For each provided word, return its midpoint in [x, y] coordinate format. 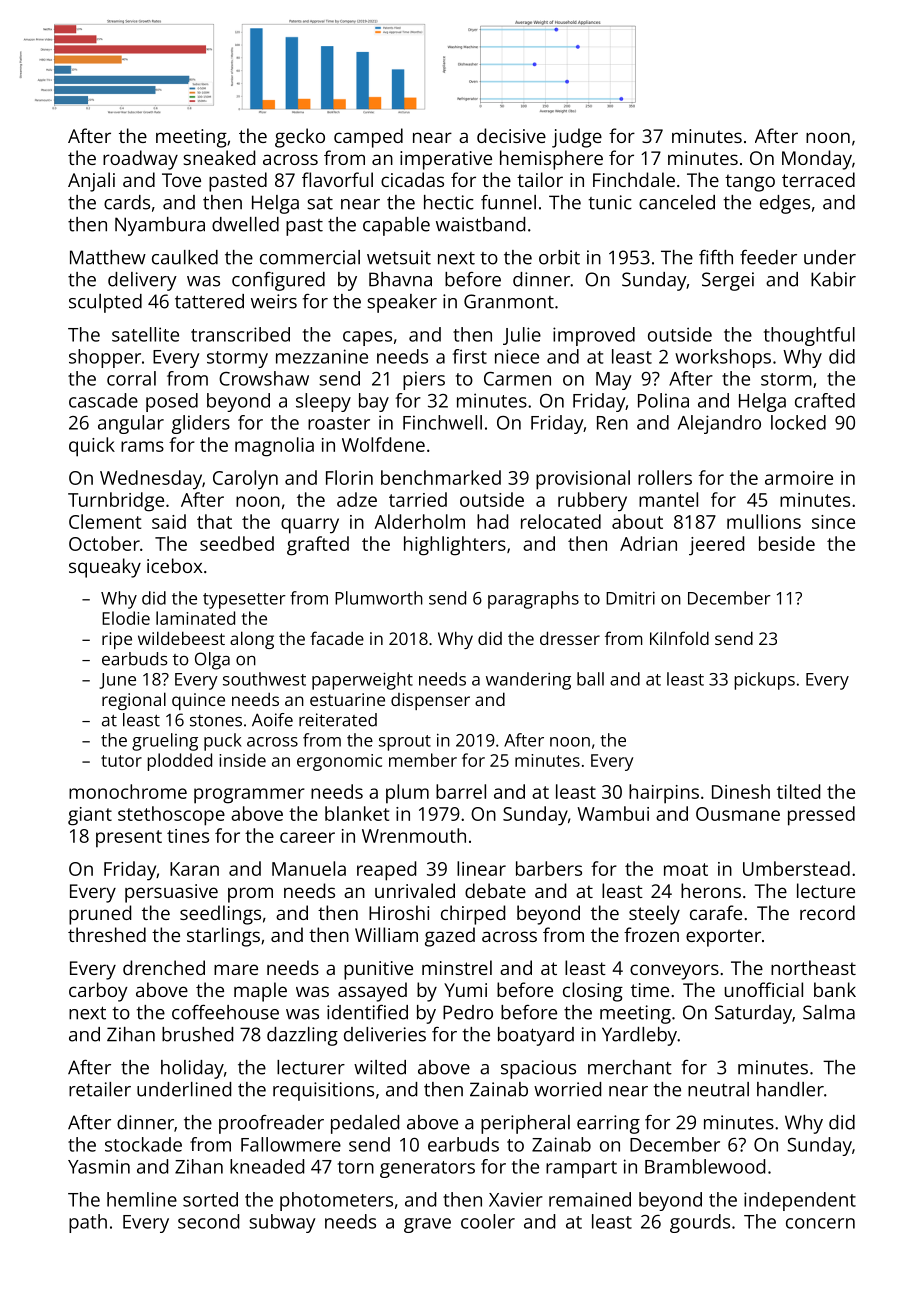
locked [798, 422]
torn [356, 1167]
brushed [197, 1034]
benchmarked [441, 477]
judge [577, 138]
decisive [511, 135]
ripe [117, 640]
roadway [140, 160]
